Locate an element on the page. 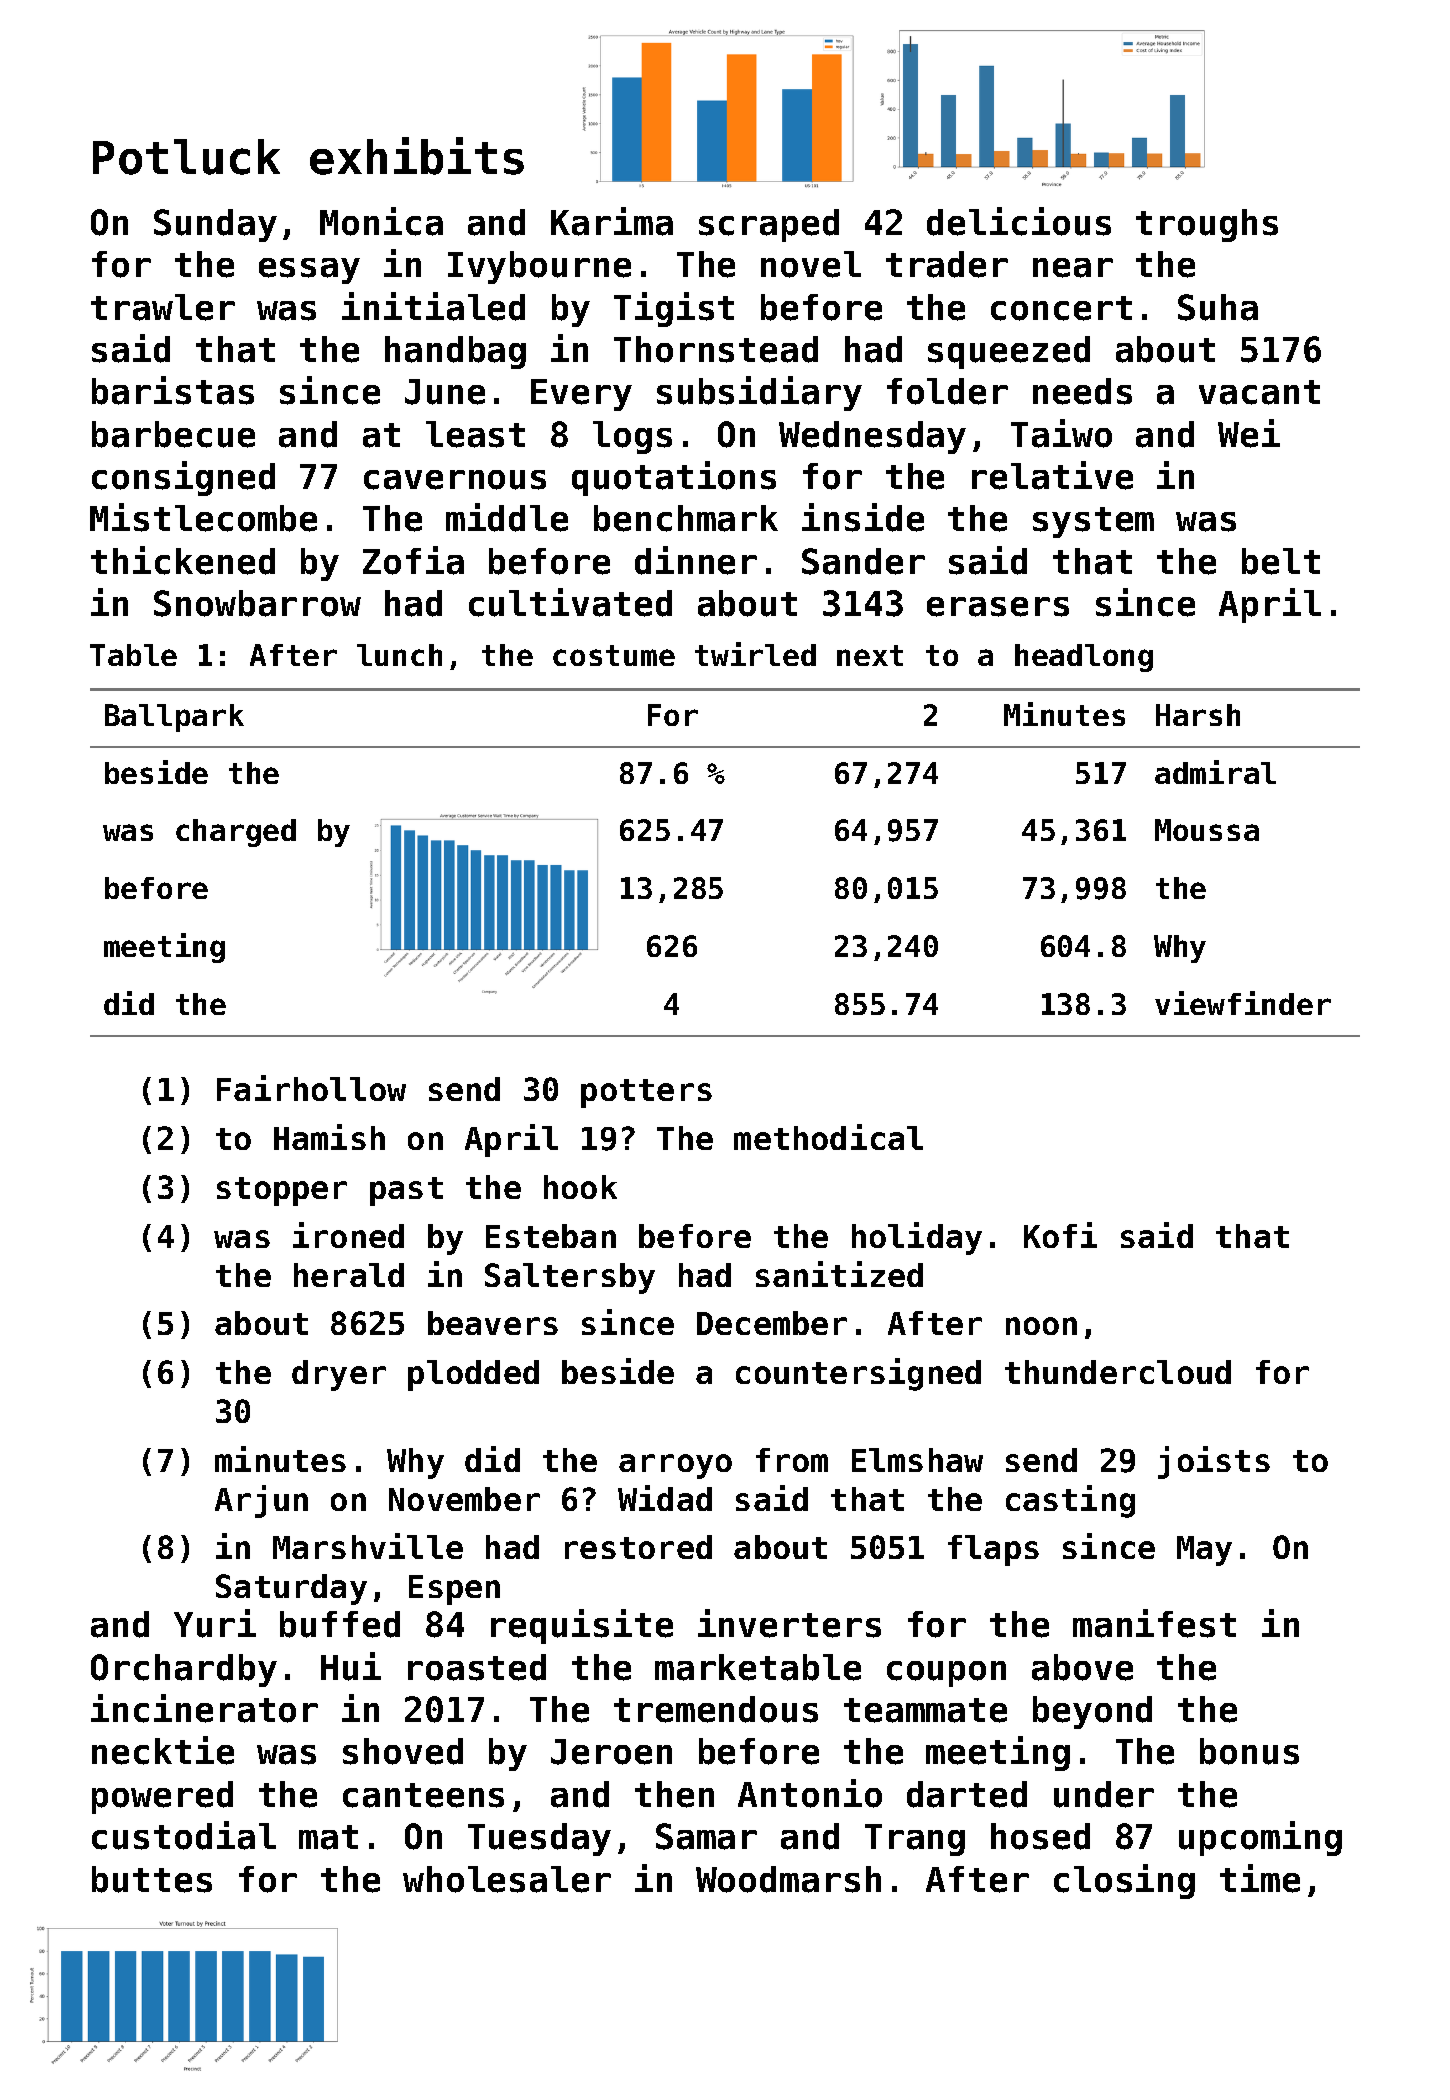 The image size is (1450, 2100). viewfinder is located at coordinates (1243, 1003).
